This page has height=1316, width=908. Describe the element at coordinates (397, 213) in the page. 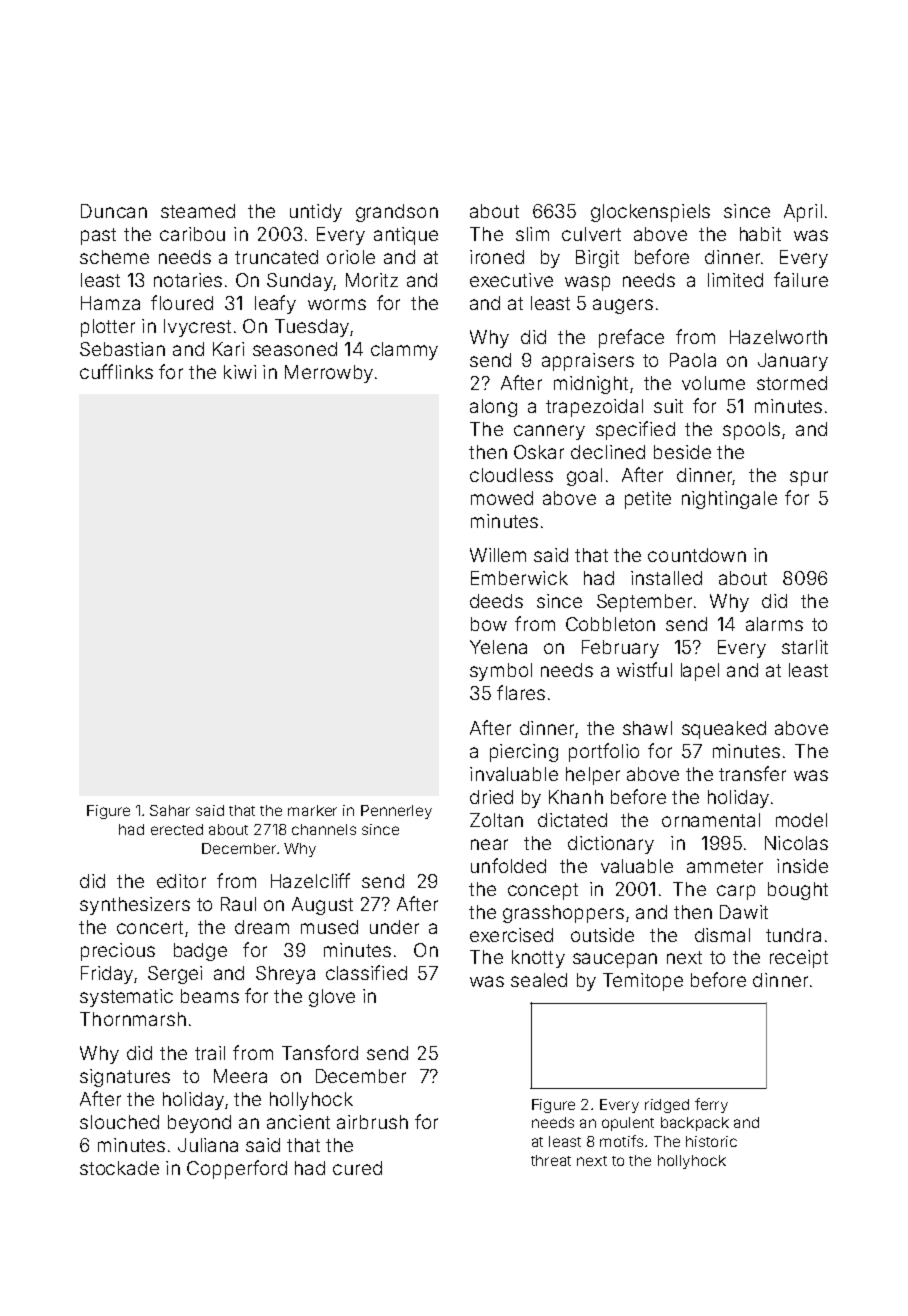

I see `grandson` at that location.
